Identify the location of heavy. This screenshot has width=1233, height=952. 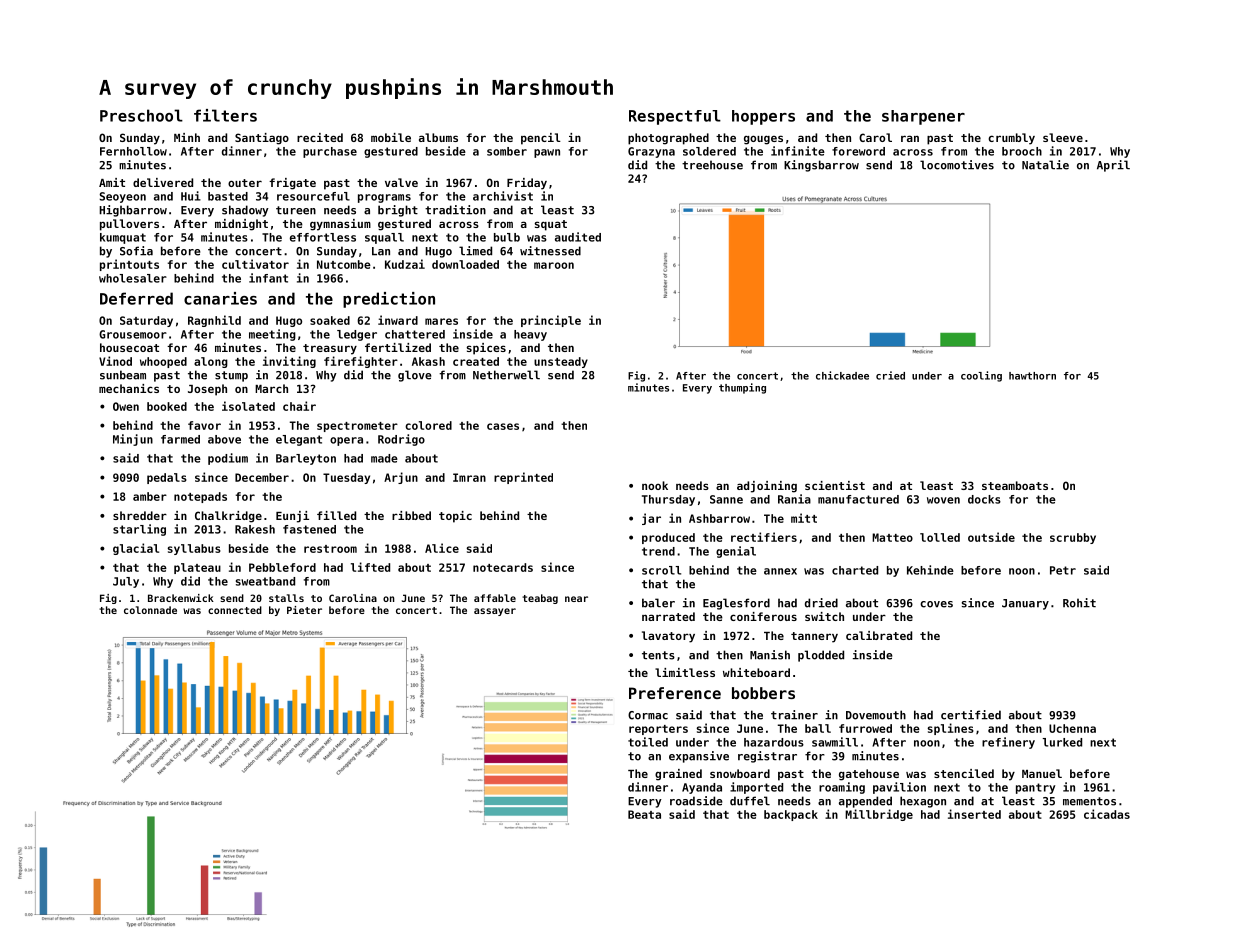
(530, 335).
